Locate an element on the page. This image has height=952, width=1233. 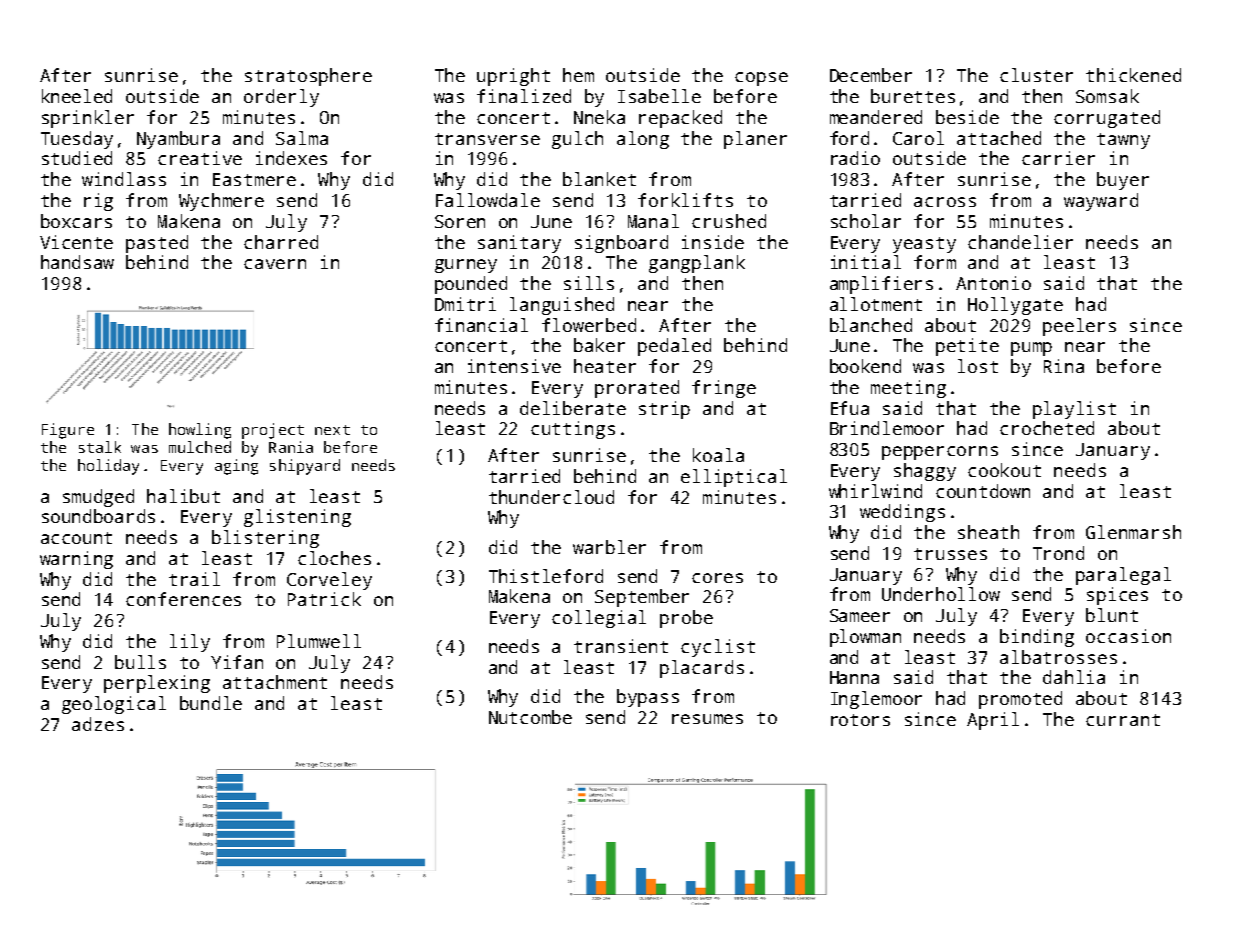
cluster is located at coordinates (1036, 75).
